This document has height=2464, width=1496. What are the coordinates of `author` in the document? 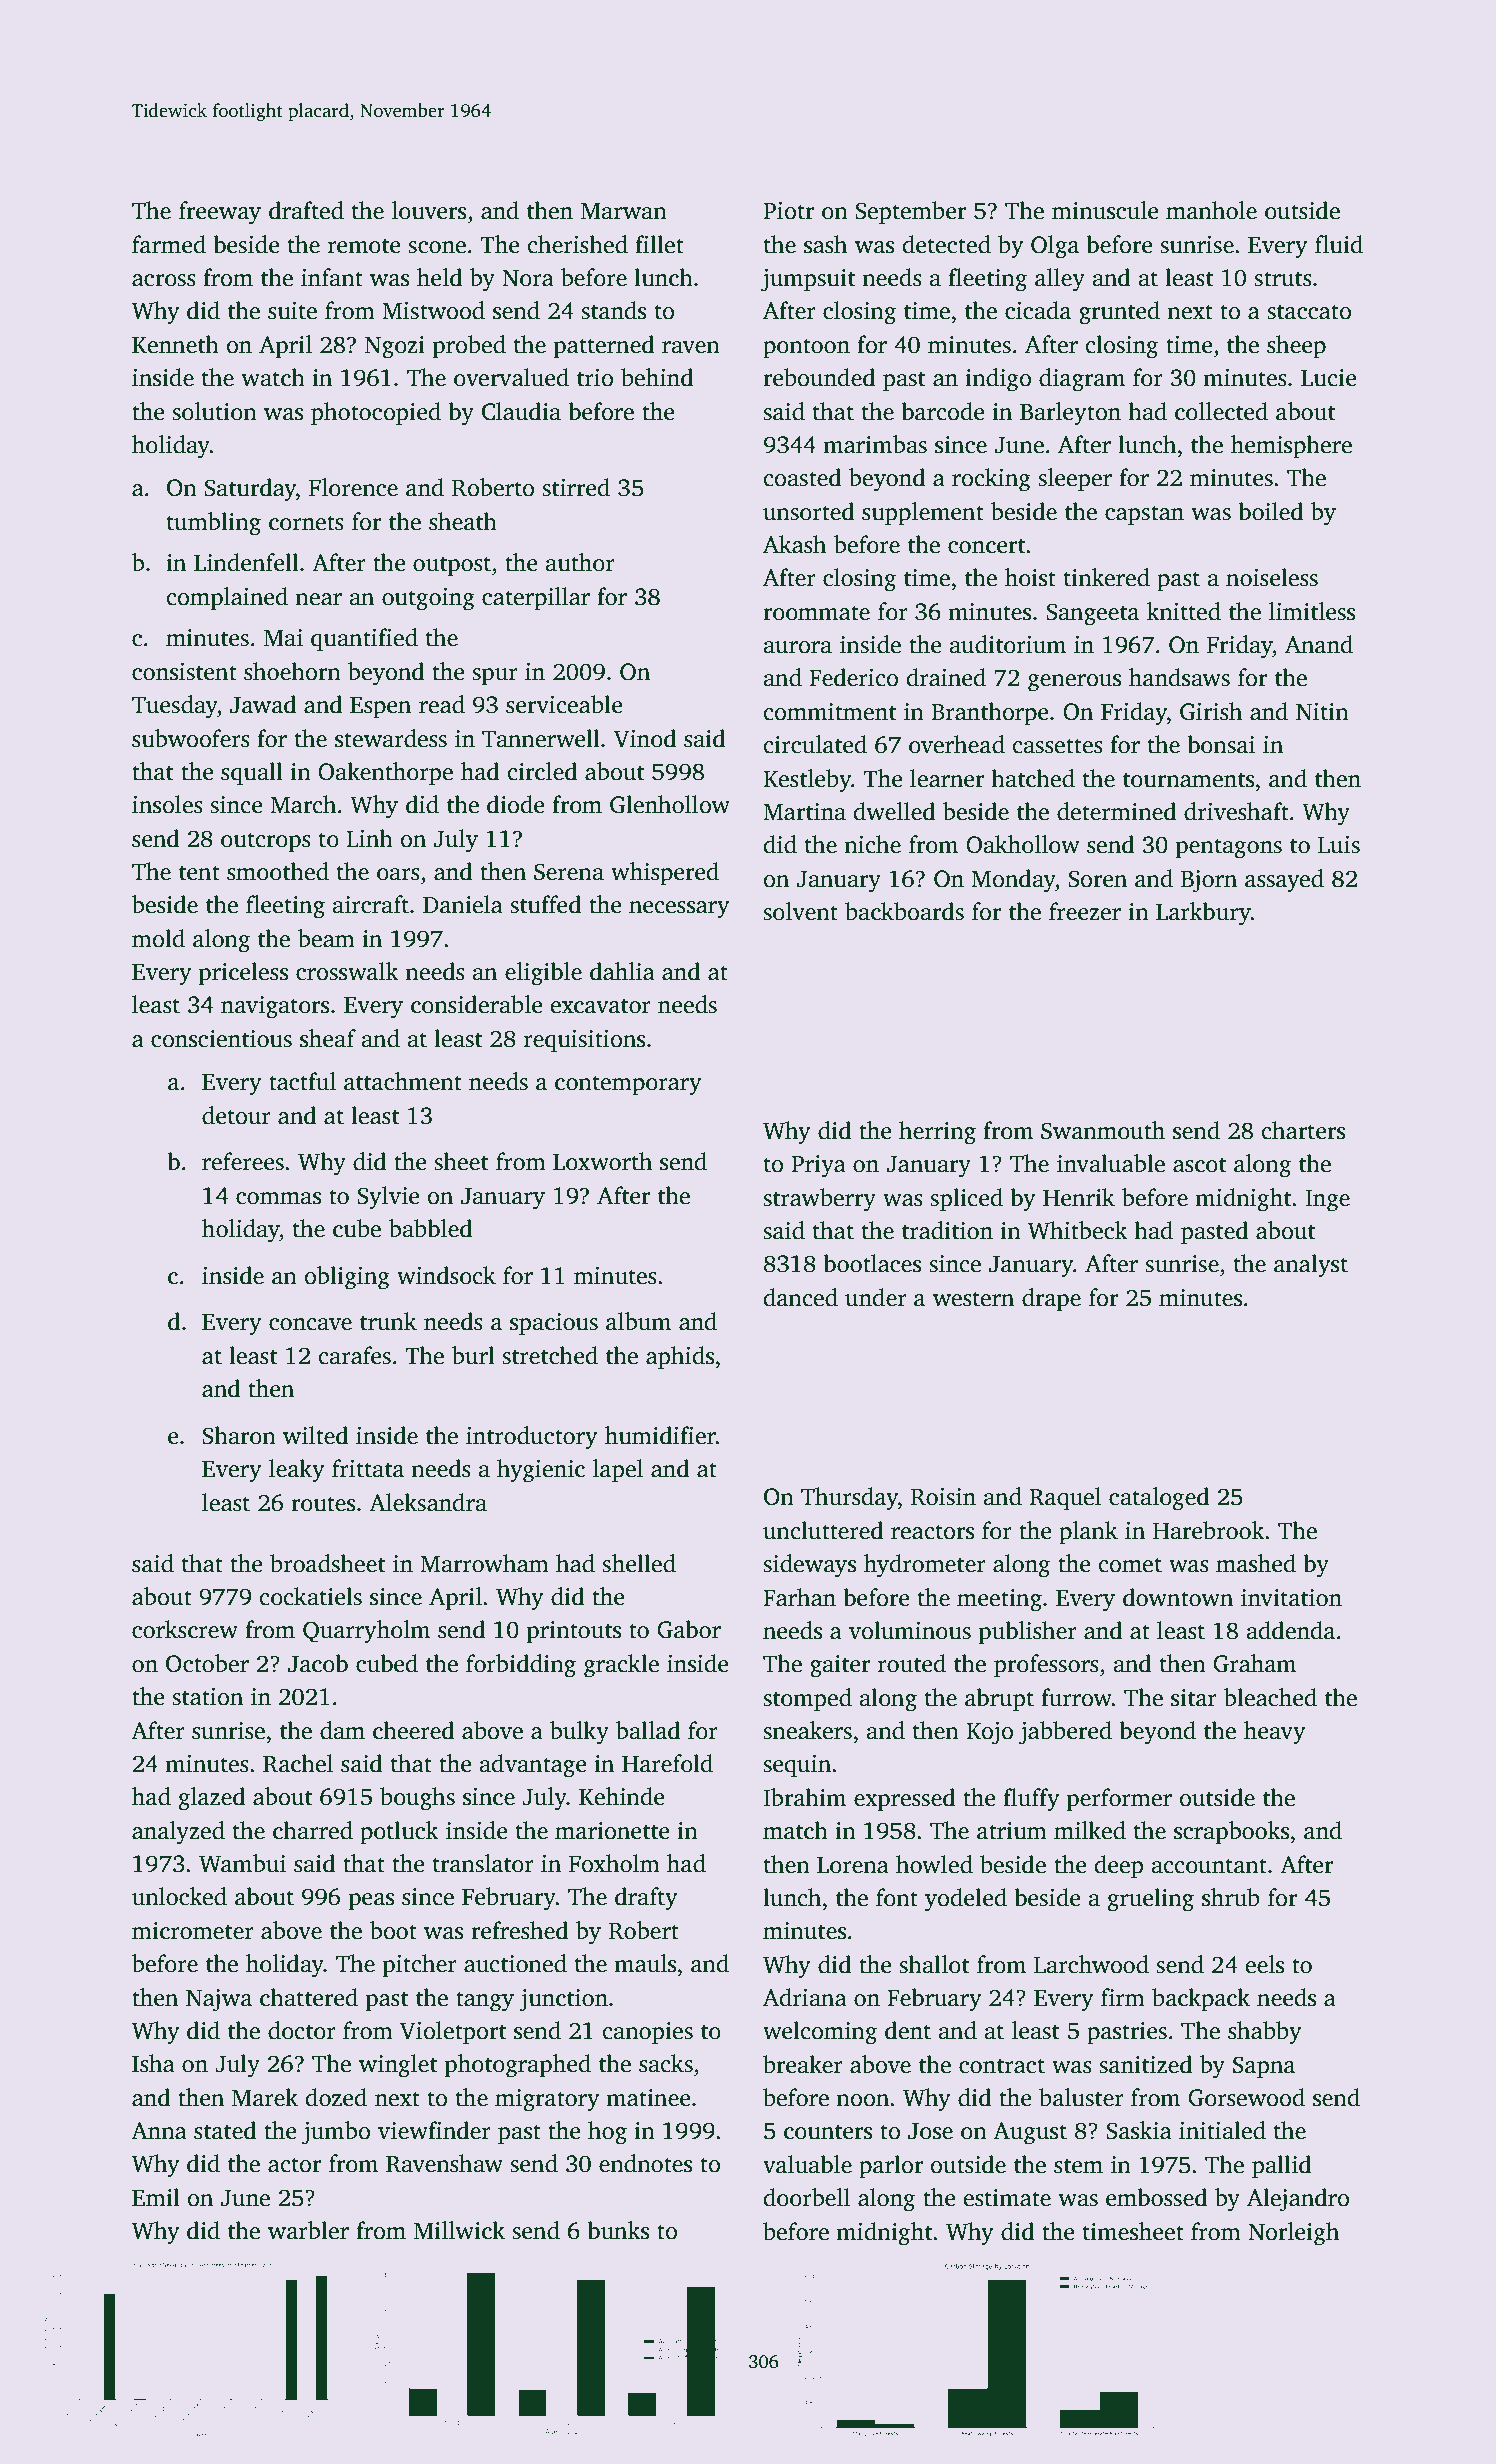 It's located at (580, 562).
